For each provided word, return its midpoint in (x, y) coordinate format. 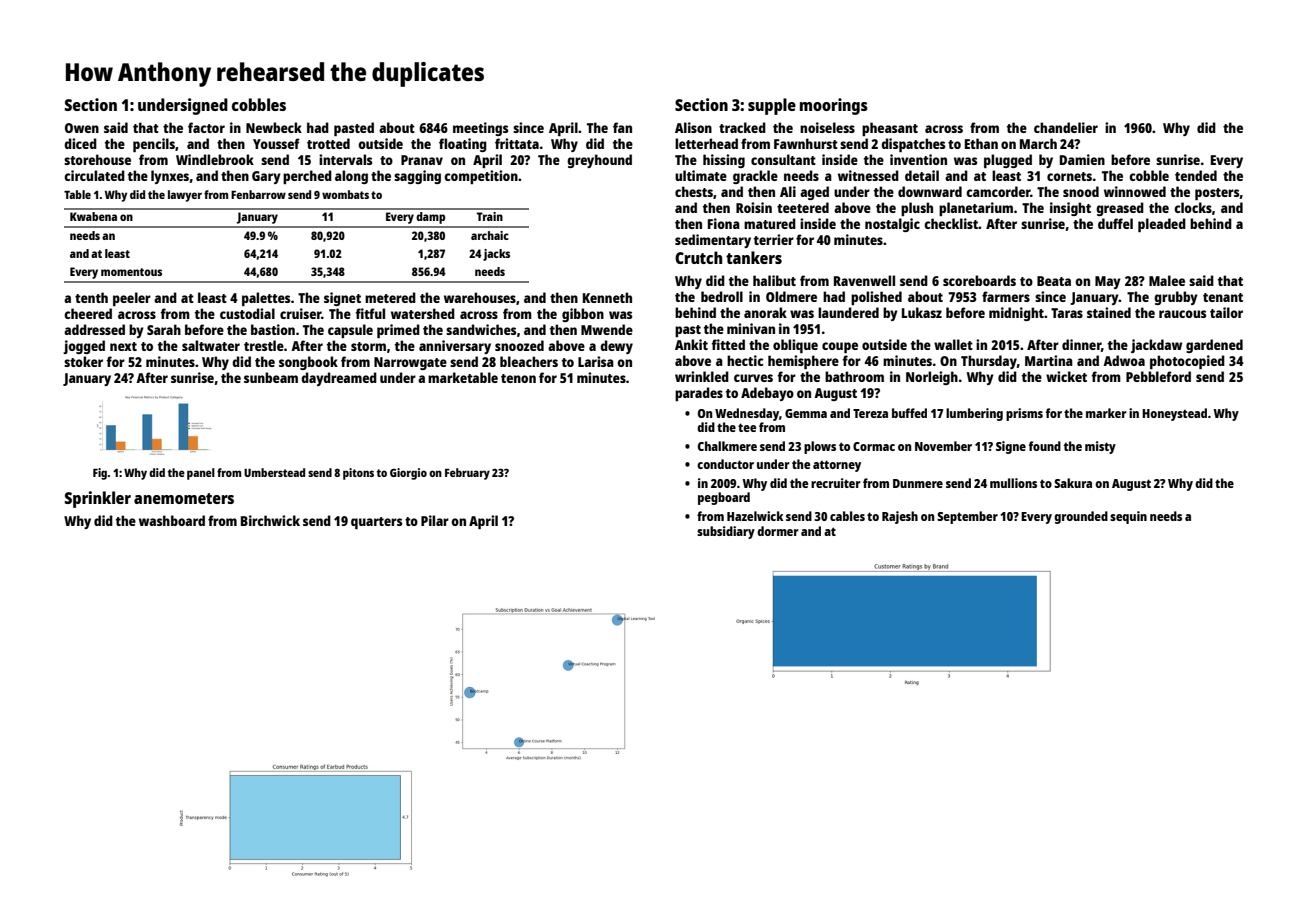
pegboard (724, 498)
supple (772, 106)
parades (699, 394)
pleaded (1162, 225)
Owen (82, 128)
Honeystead (1174, 414)
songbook (308, 363)
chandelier (1066, 127)
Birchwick (270, 520)
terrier (774, 239)
